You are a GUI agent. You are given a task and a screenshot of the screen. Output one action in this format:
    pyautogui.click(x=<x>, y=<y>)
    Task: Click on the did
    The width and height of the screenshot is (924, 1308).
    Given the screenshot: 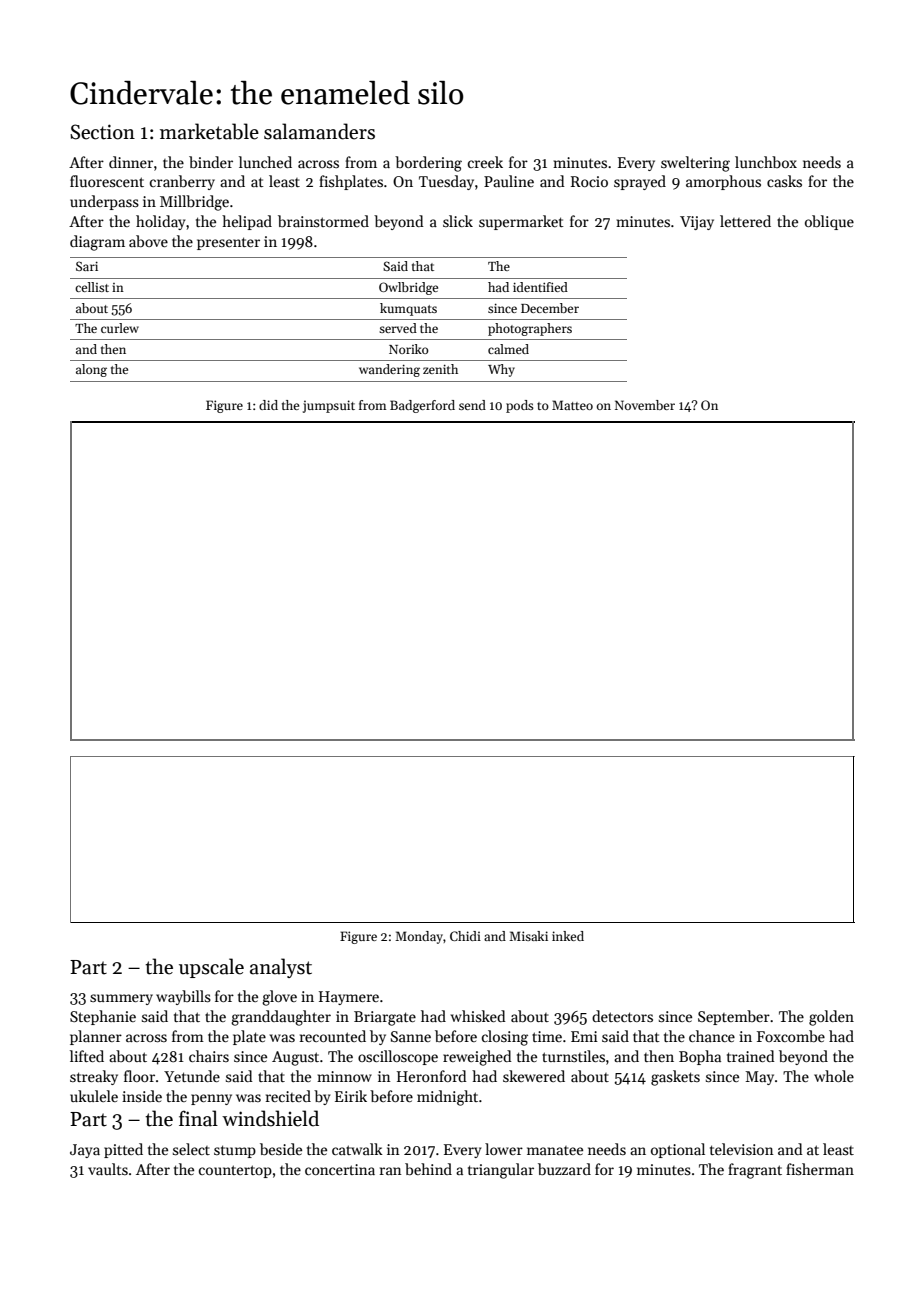 What is the action you would take?
    pyautogui.click(x=268, y=405)
